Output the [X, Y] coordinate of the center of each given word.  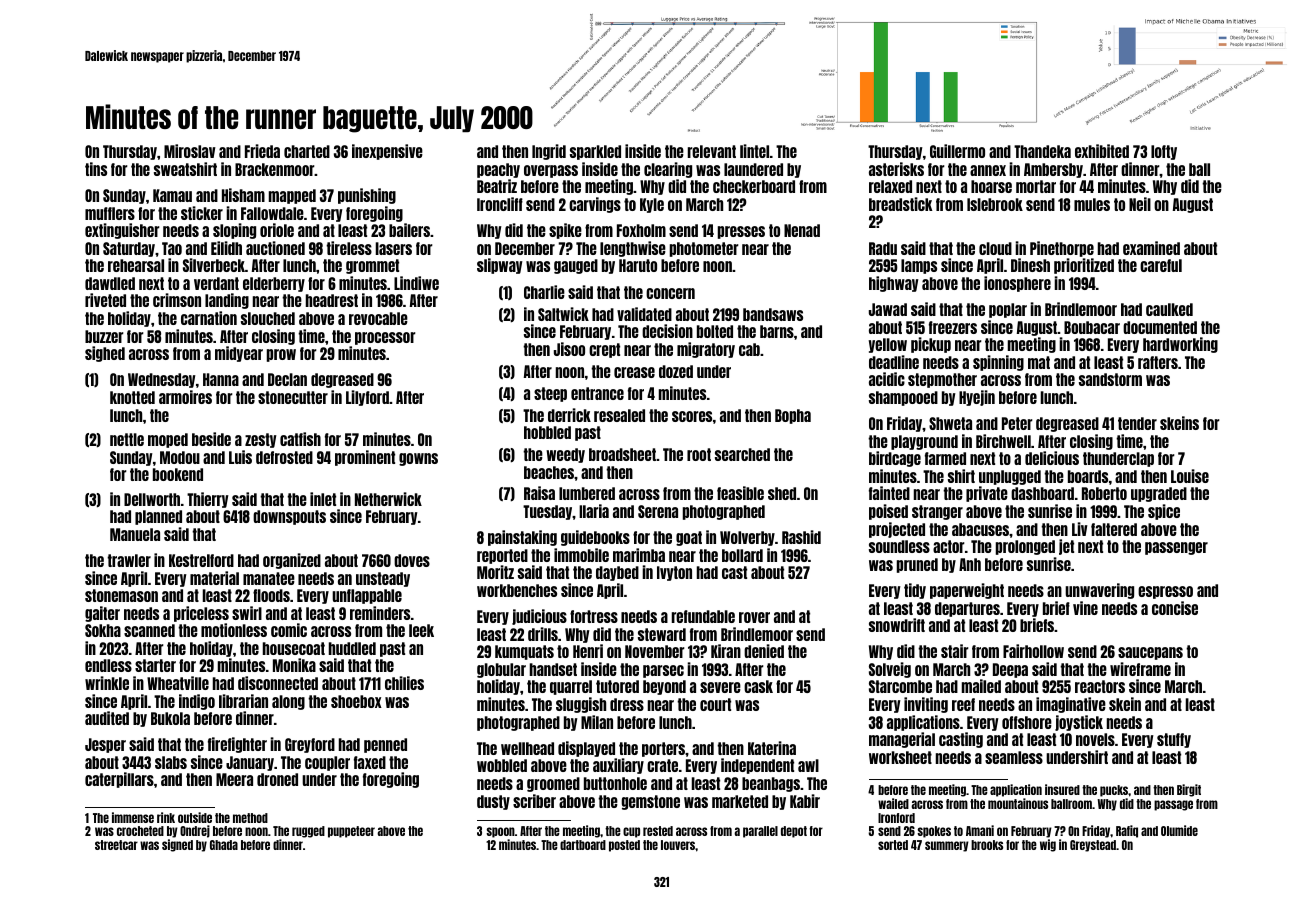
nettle [127, 439]
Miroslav [190, 151]
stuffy [1174, 740]
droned [277, 779]
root [699, 454]
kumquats [524, 652]
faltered [1114, 529]
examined [1151, 248]
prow [281, 355]
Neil [1140, 204]
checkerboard [754, 186]
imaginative [1071, 705]
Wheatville [178, 683]
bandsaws [773, 314]
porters [663, 749]
